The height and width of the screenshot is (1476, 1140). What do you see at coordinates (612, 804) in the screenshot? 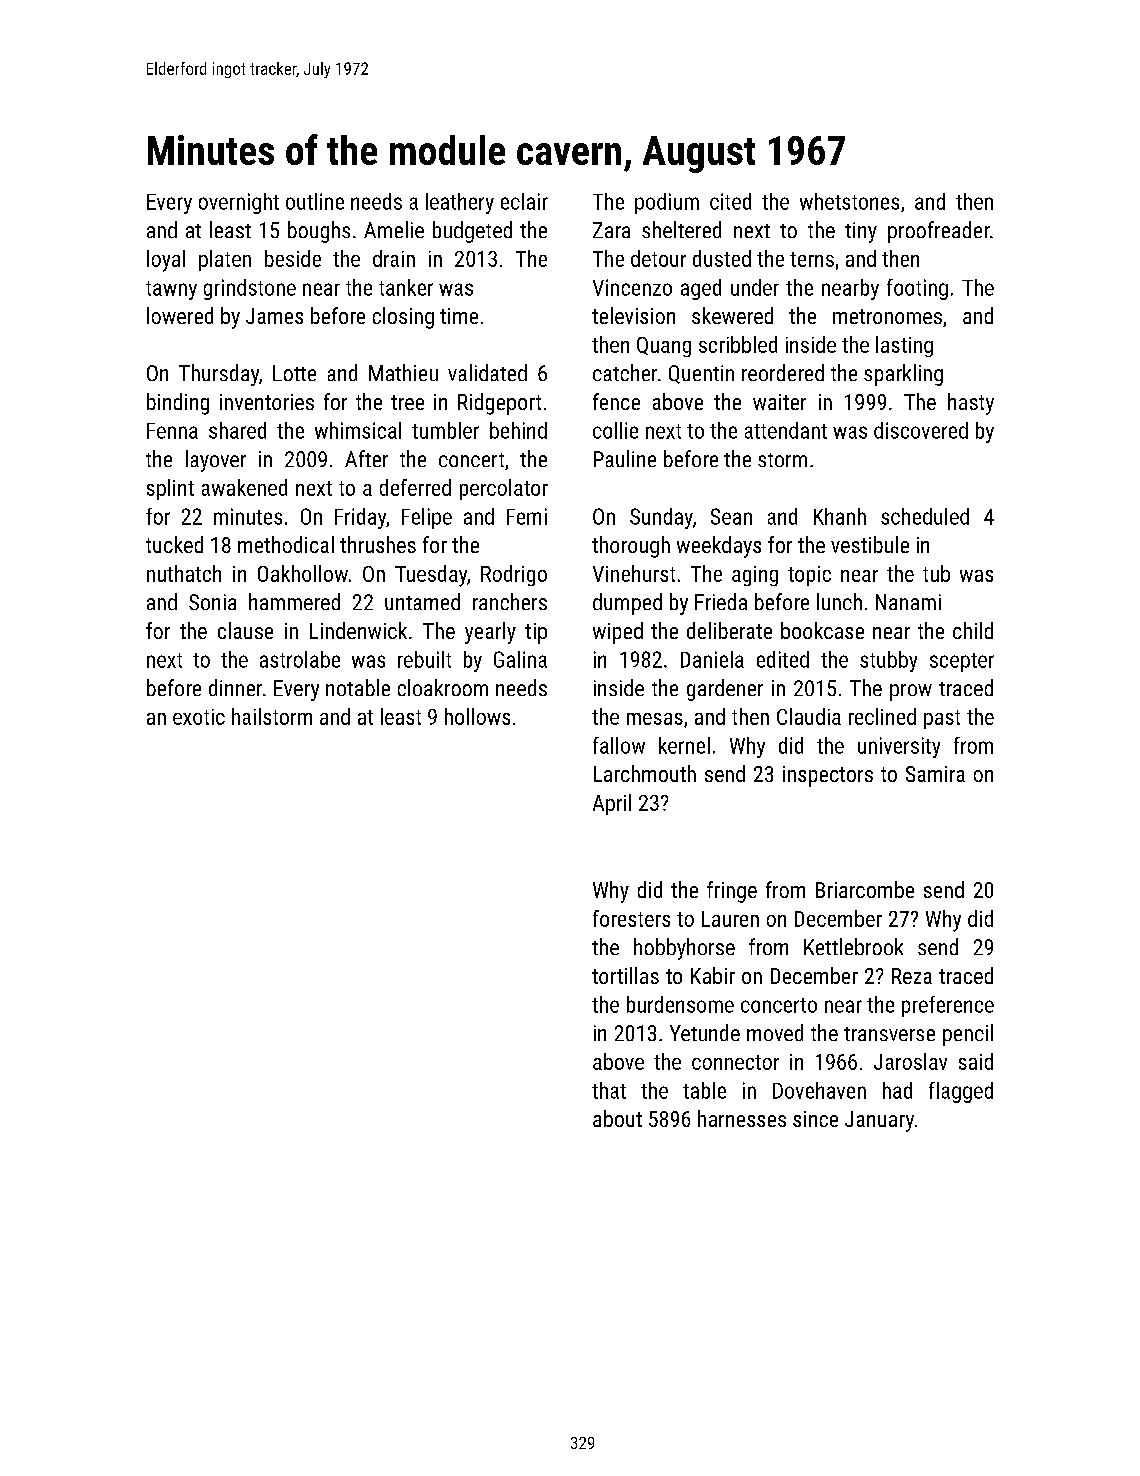
I see `April` at bounding box center [612, 804].
